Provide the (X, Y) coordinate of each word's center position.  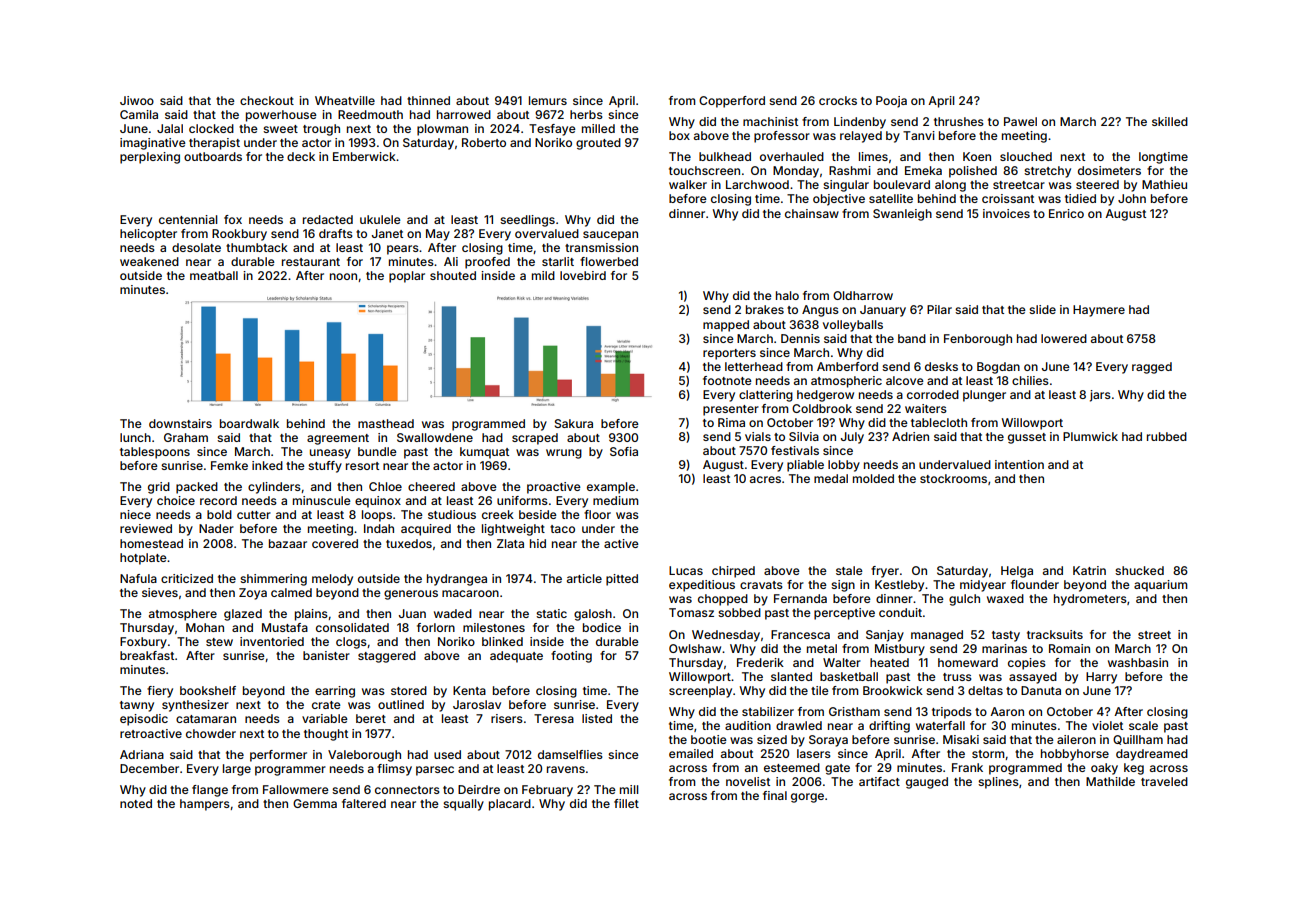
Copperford (732, 102)
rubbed (1167, 436)
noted (136, 803)
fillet (626, 803)
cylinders (274, 488)
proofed (487, 263)
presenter (731, 410)
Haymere (1099, 311)
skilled (1170, 121)
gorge (807, 798)
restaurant (311, 262)
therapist (214, 144)
